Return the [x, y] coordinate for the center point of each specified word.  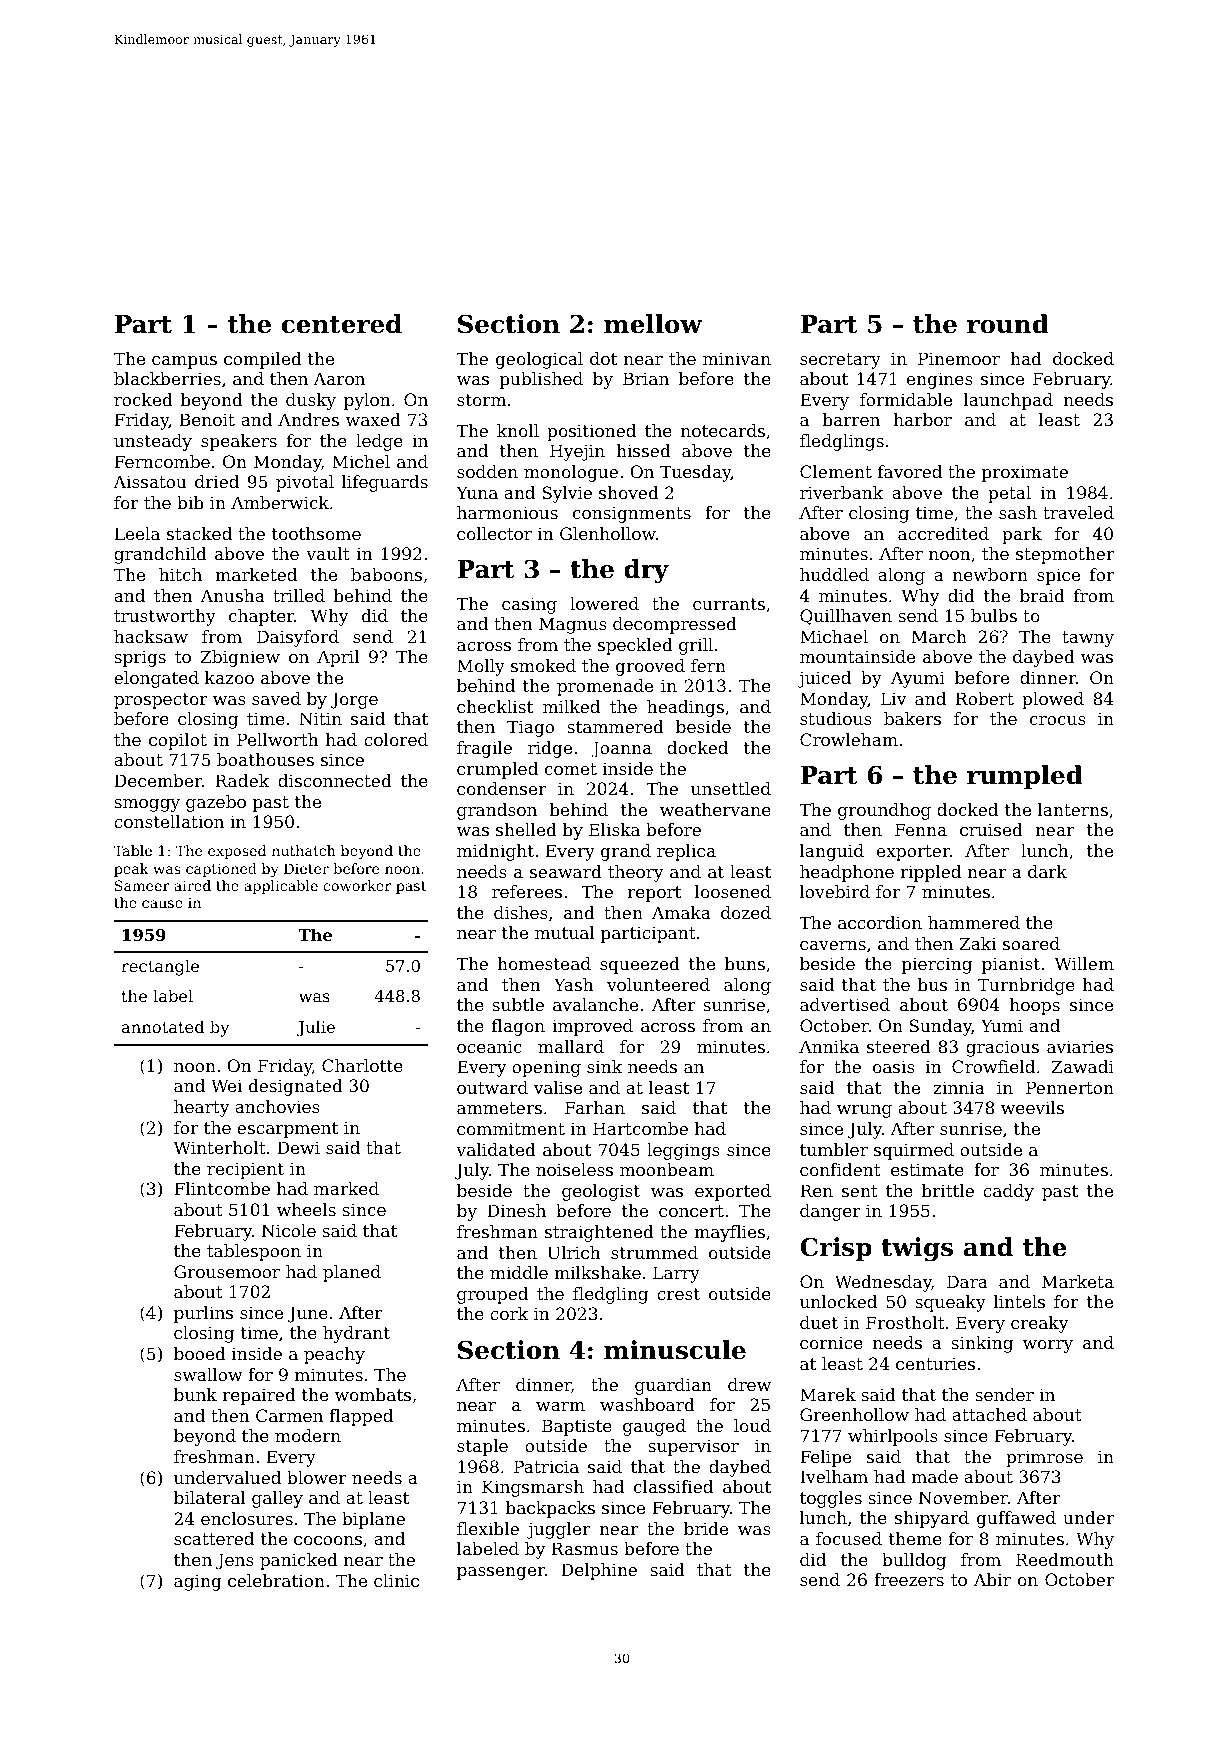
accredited [943, 533]
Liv [894, 698]
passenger [501, 1573]
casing [529, 605]
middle [519, 1272]
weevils [1032, 1107]
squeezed [640, 965]
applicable [281, 887]
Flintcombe [222, 1188]
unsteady [153, 442]
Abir [992, 1579]
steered [899, 1046]
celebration [276, 1580]
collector [494, 533]
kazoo [229, 677]
